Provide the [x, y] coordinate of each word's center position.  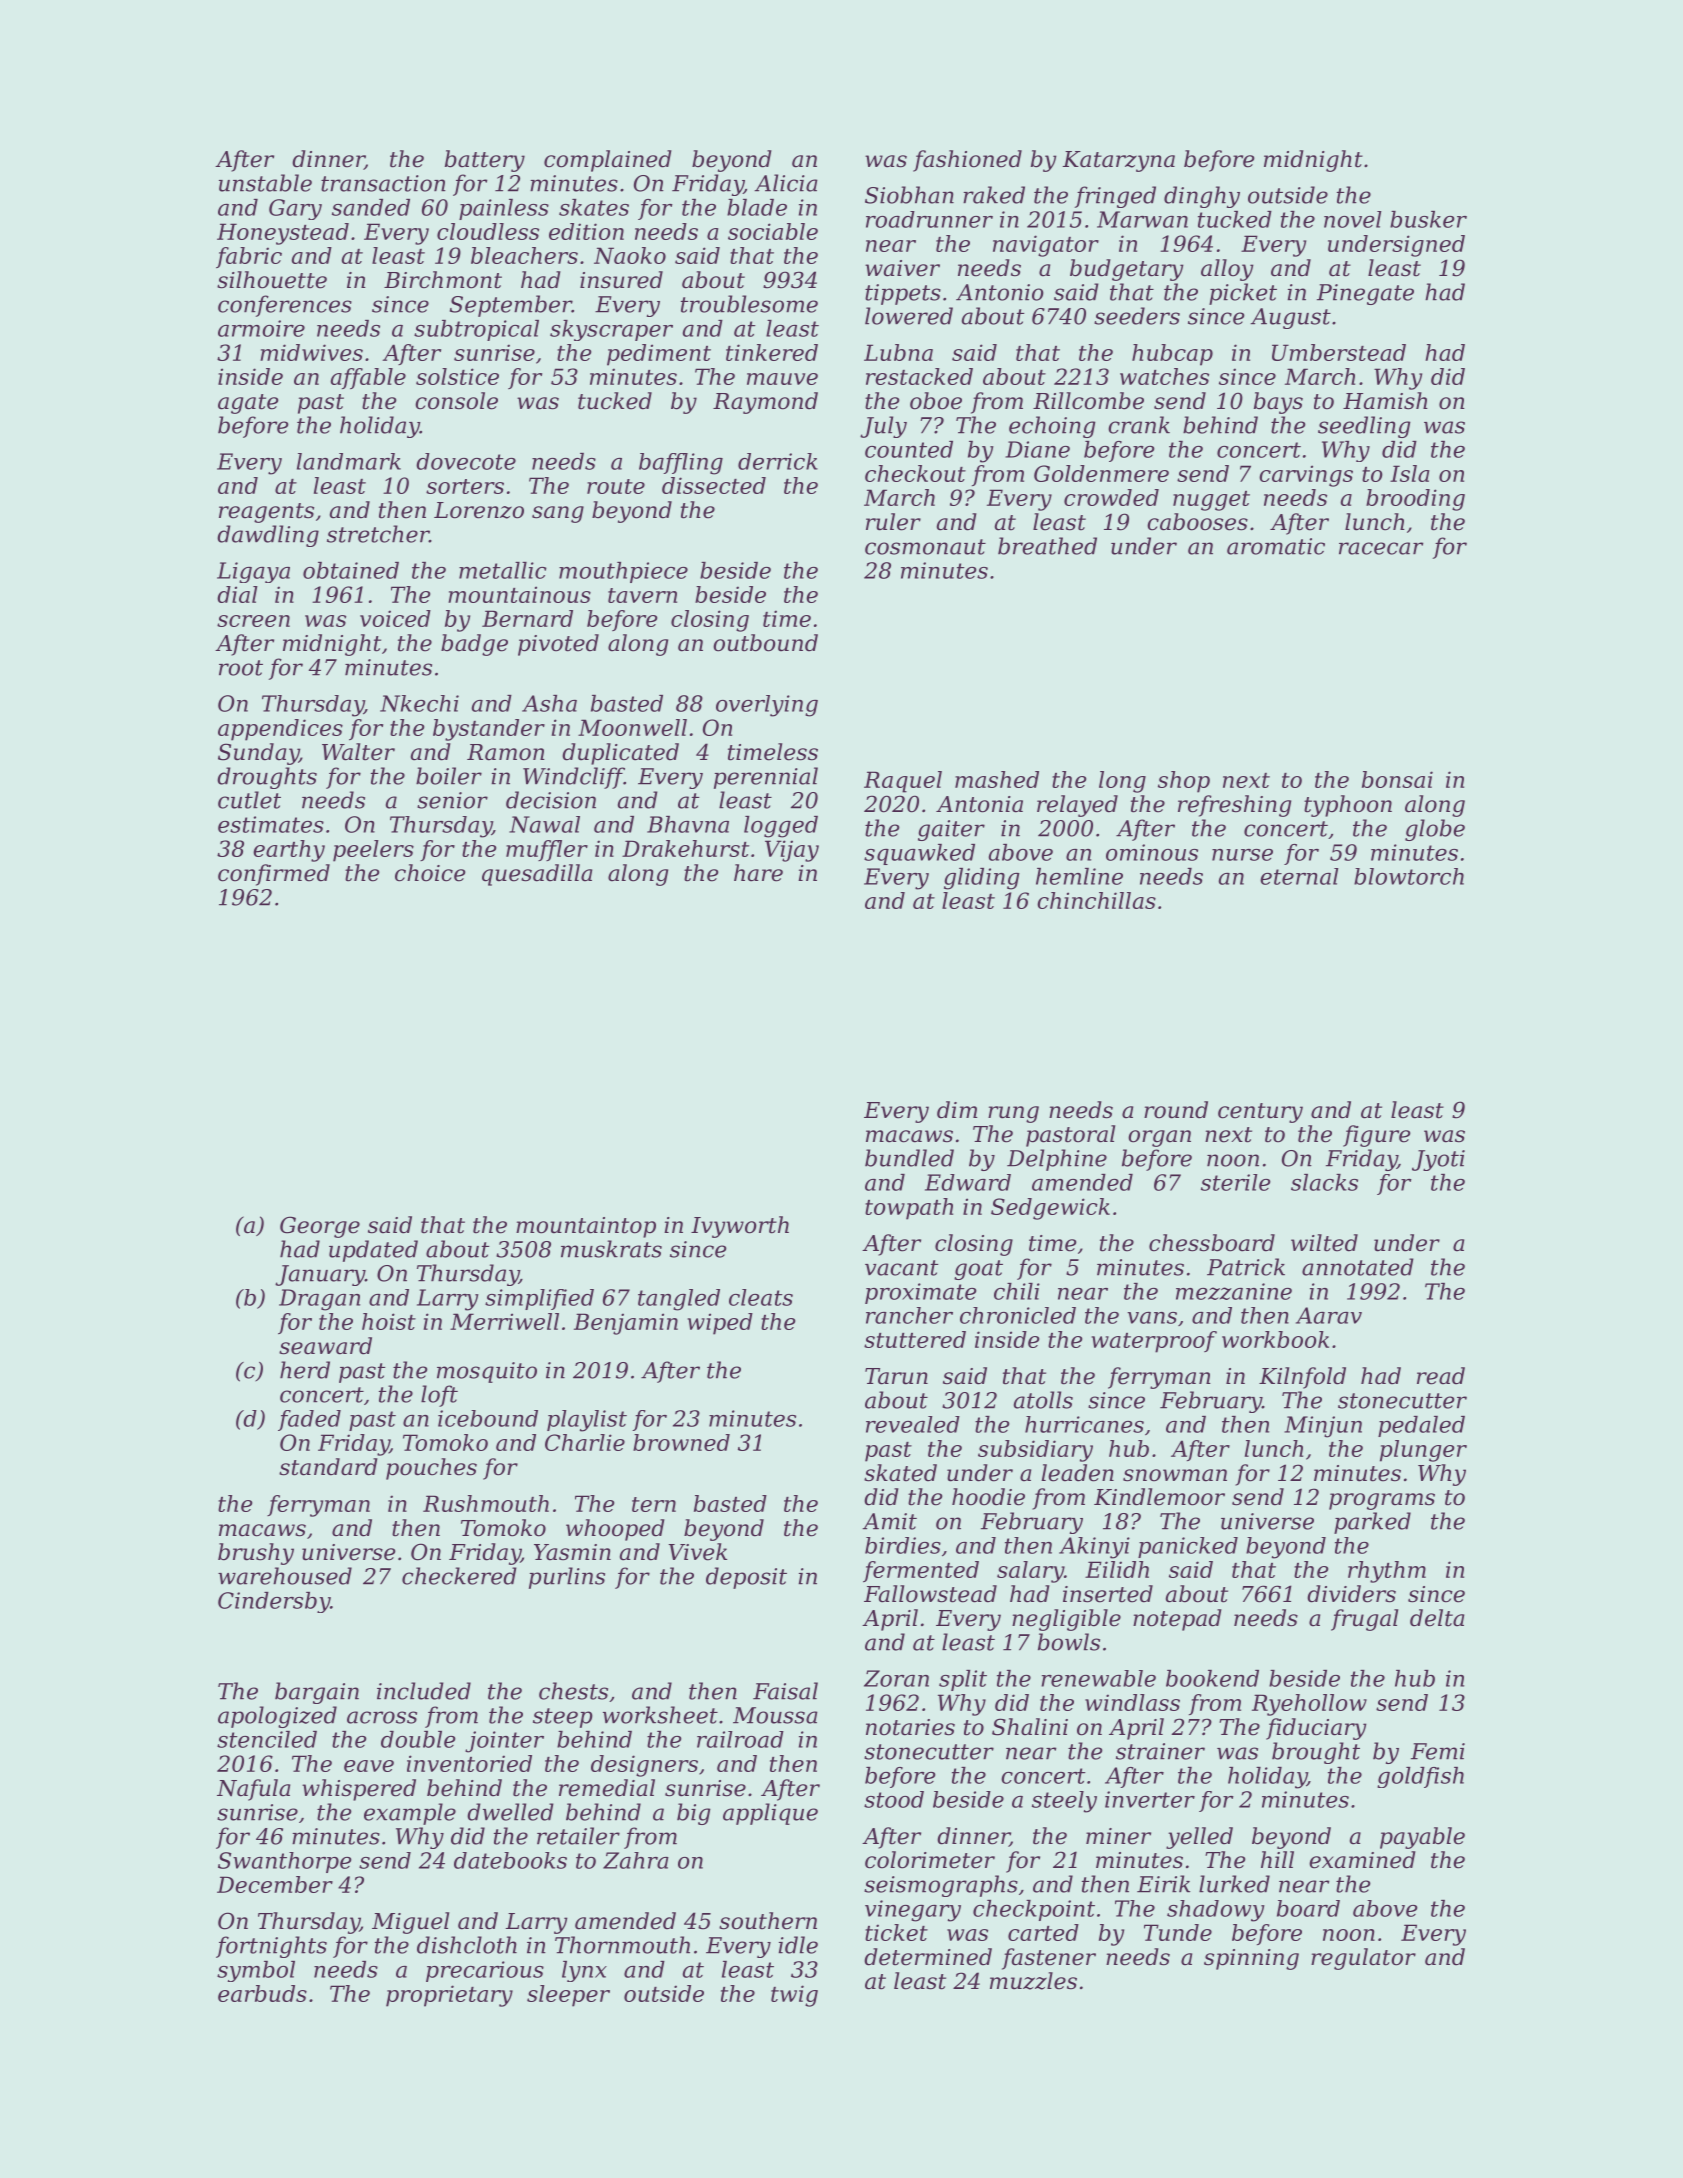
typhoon [1348, 806]
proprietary [449, 1996]
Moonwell [632, 727]
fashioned [967, 161]
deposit [746, 1578]
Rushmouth [486, 1503]
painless [504, 209]
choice [430, 873]
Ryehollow [1309, 1705]
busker [1428, 219]
